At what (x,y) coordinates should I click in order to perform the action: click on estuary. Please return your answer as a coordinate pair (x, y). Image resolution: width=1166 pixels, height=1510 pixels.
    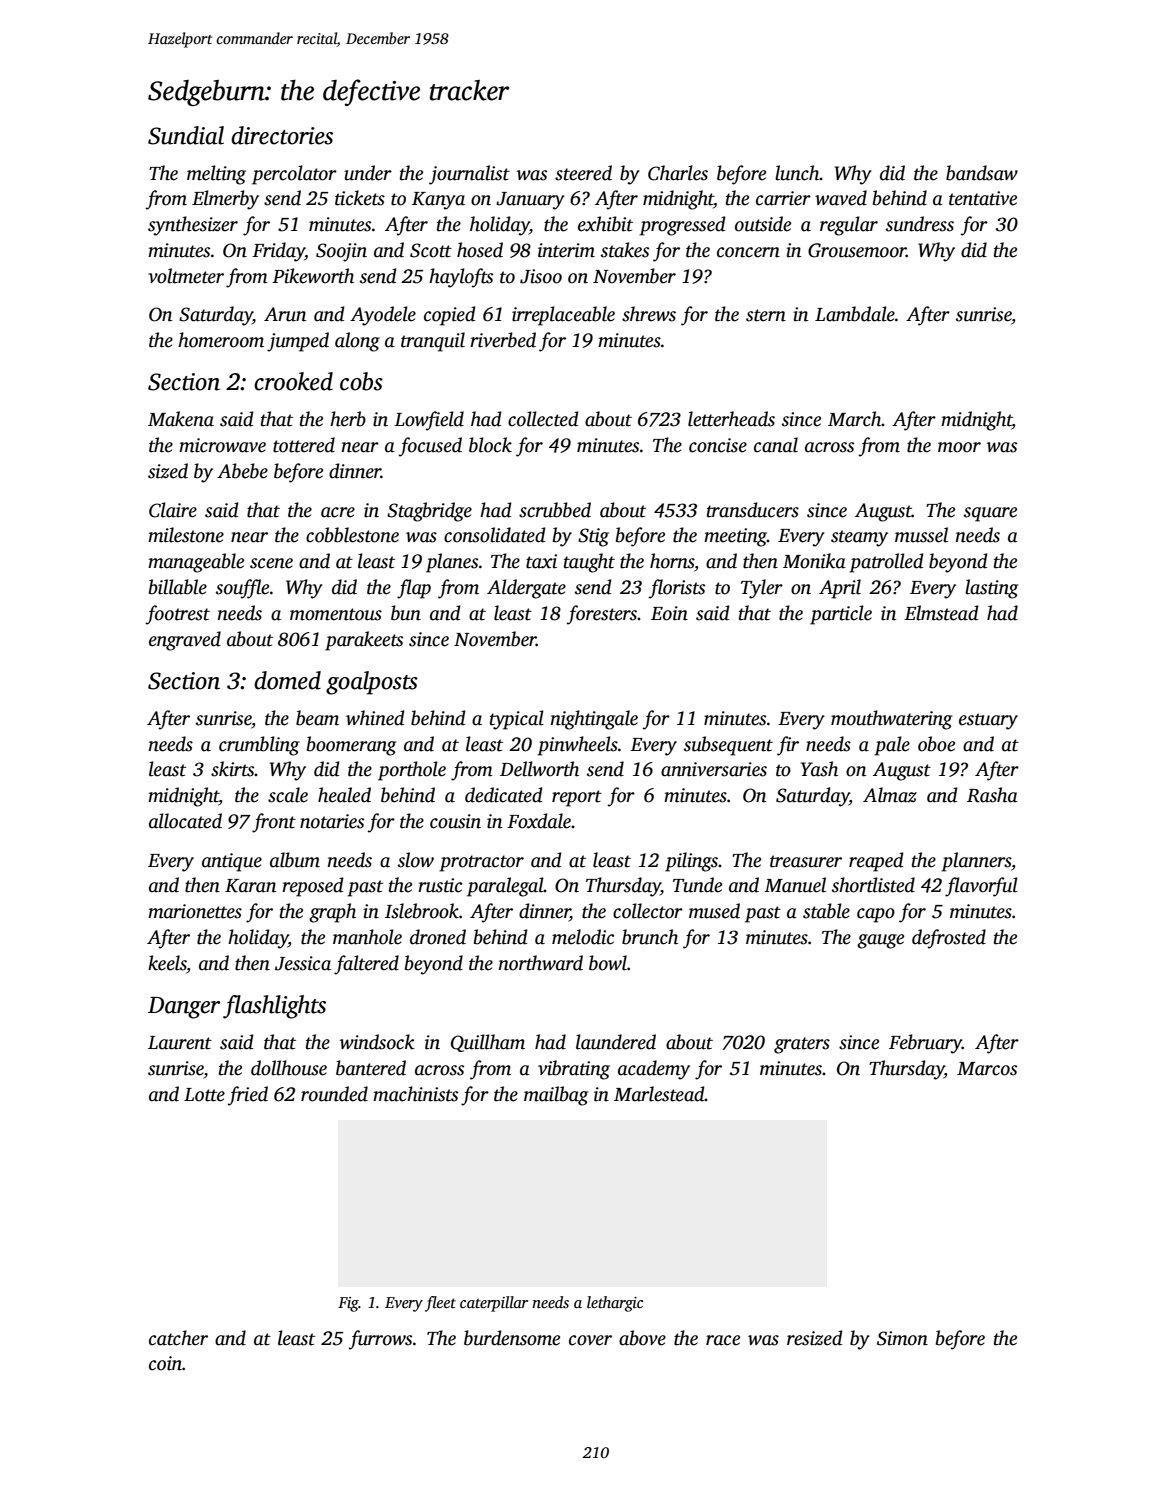
    Looking at the image, I should click on (988, 721).
